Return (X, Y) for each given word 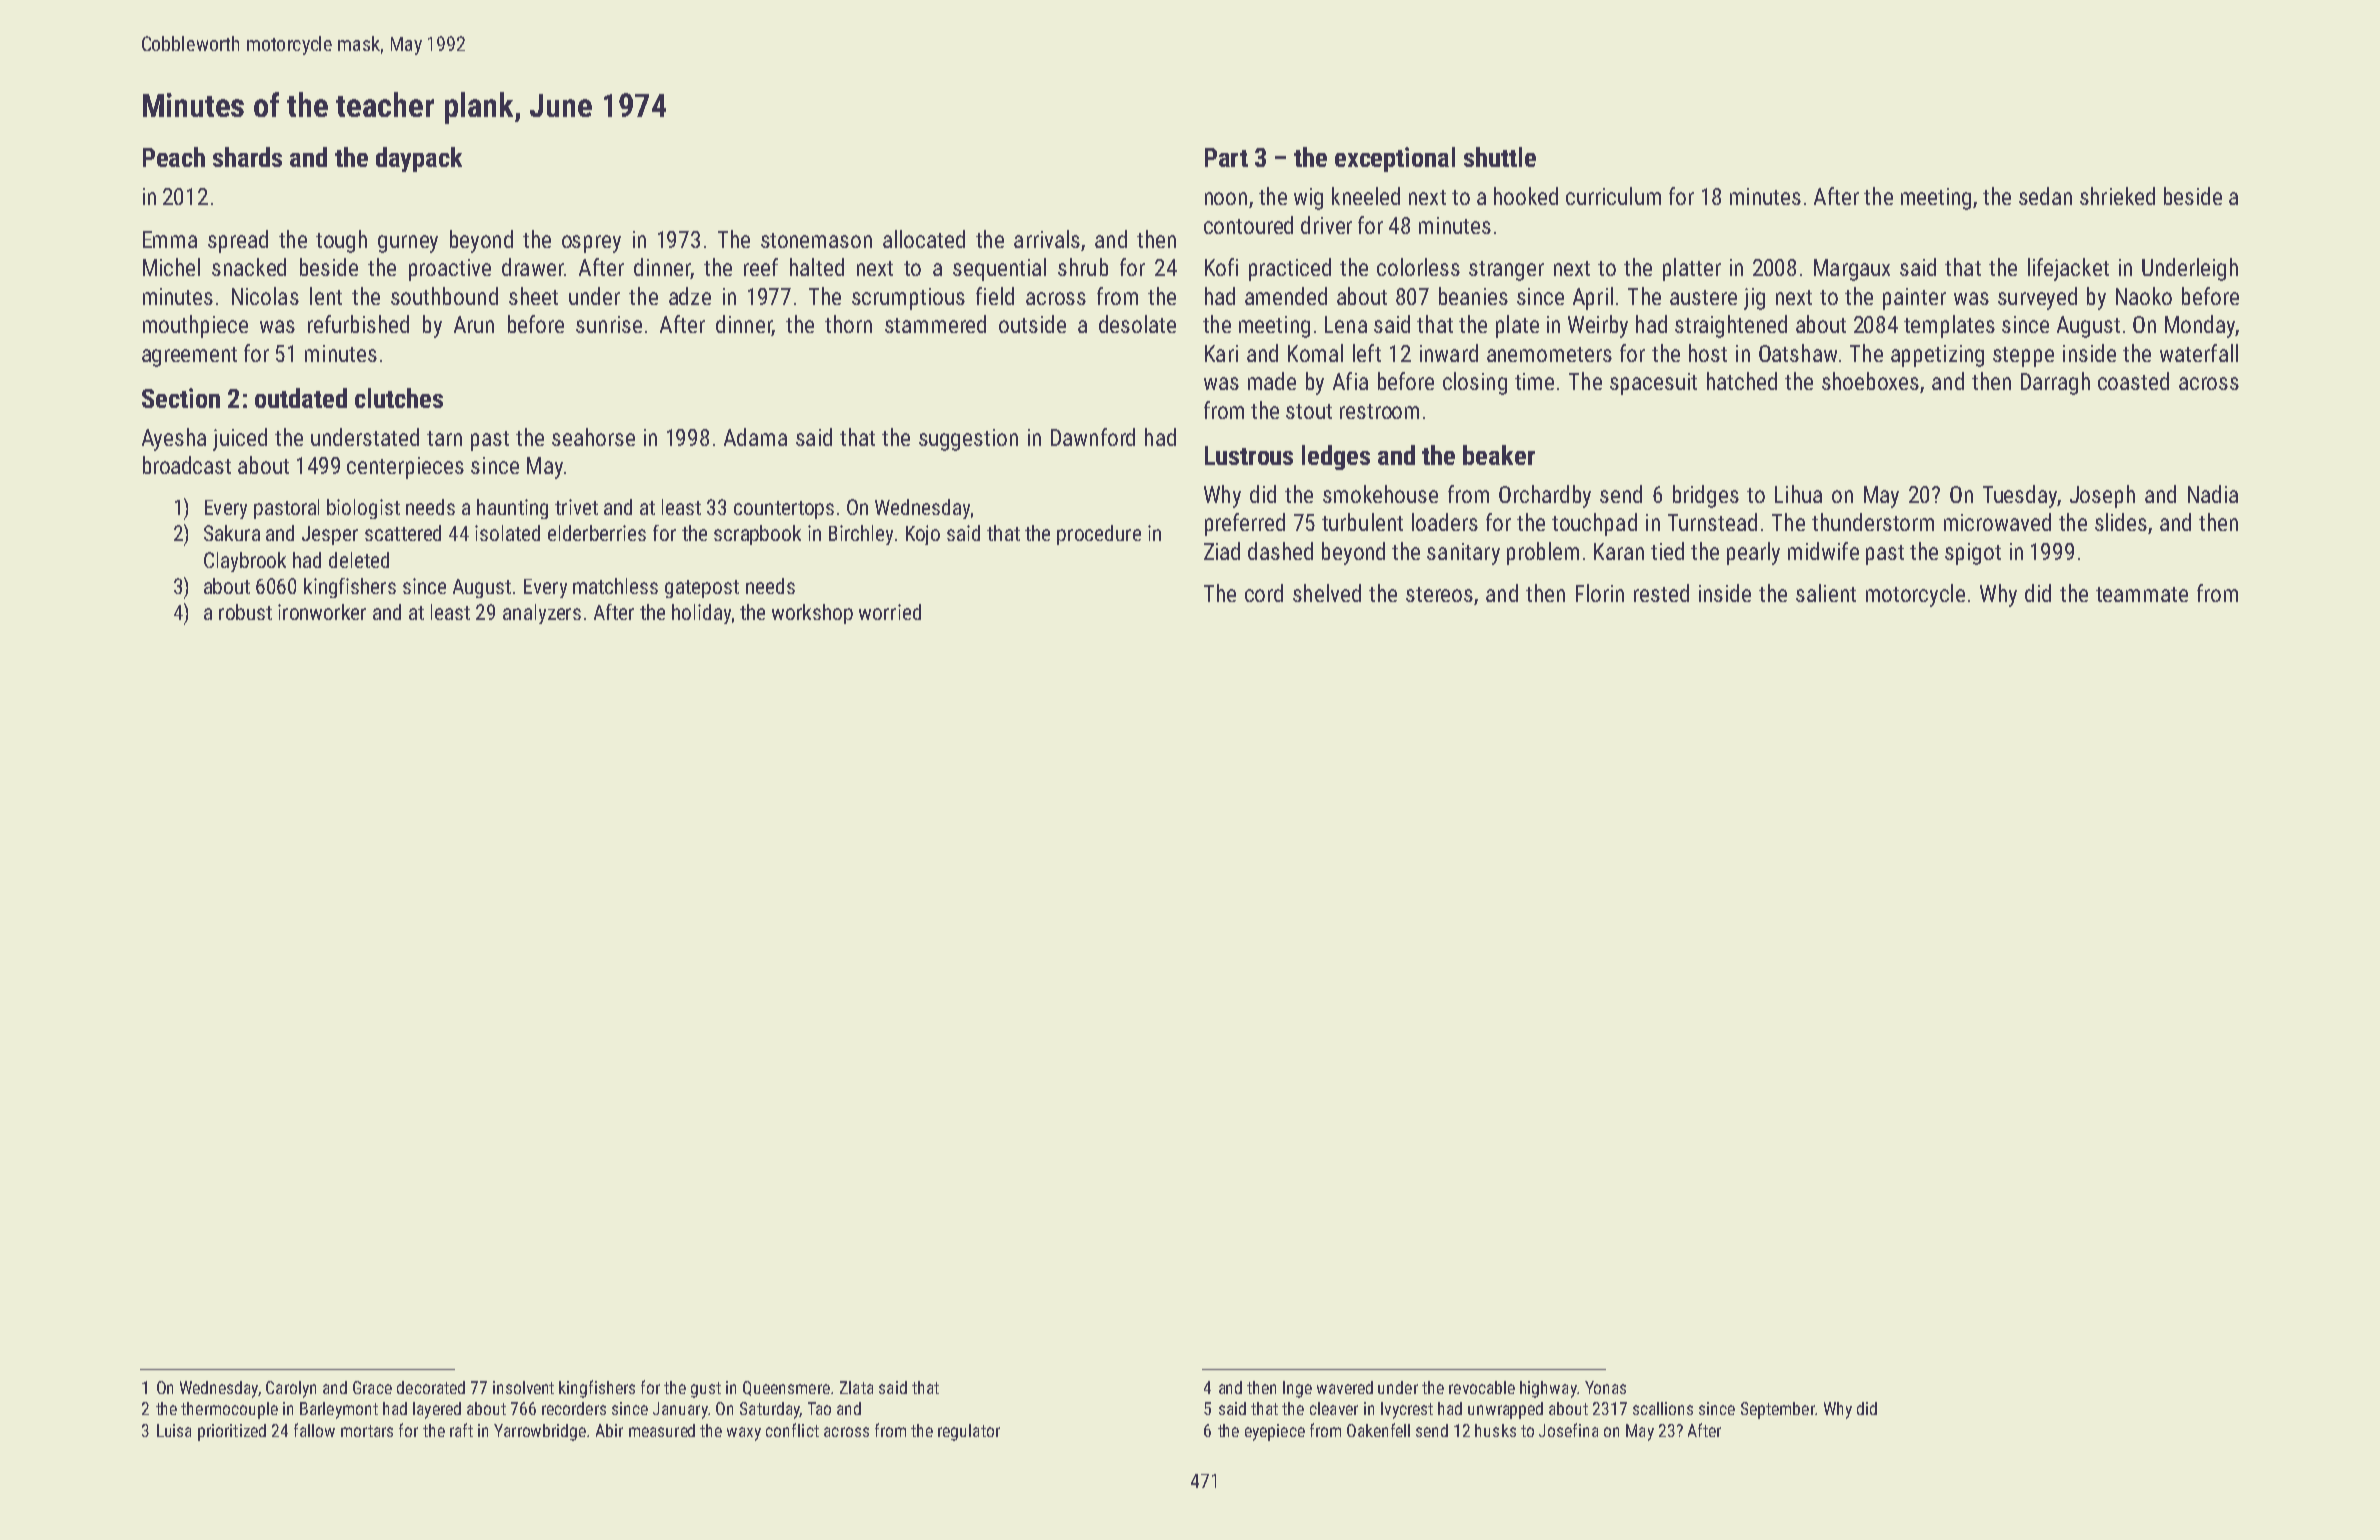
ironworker (322, 612)
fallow (314, 1430)
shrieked (2117, 196)
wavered (1345, 1387)
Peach (174, 157)
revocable (1482, 1387)
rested (1661, 593)
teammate (2142, 594)
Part (1226, 157)
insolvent (523, 1387)
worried (890, 612)
